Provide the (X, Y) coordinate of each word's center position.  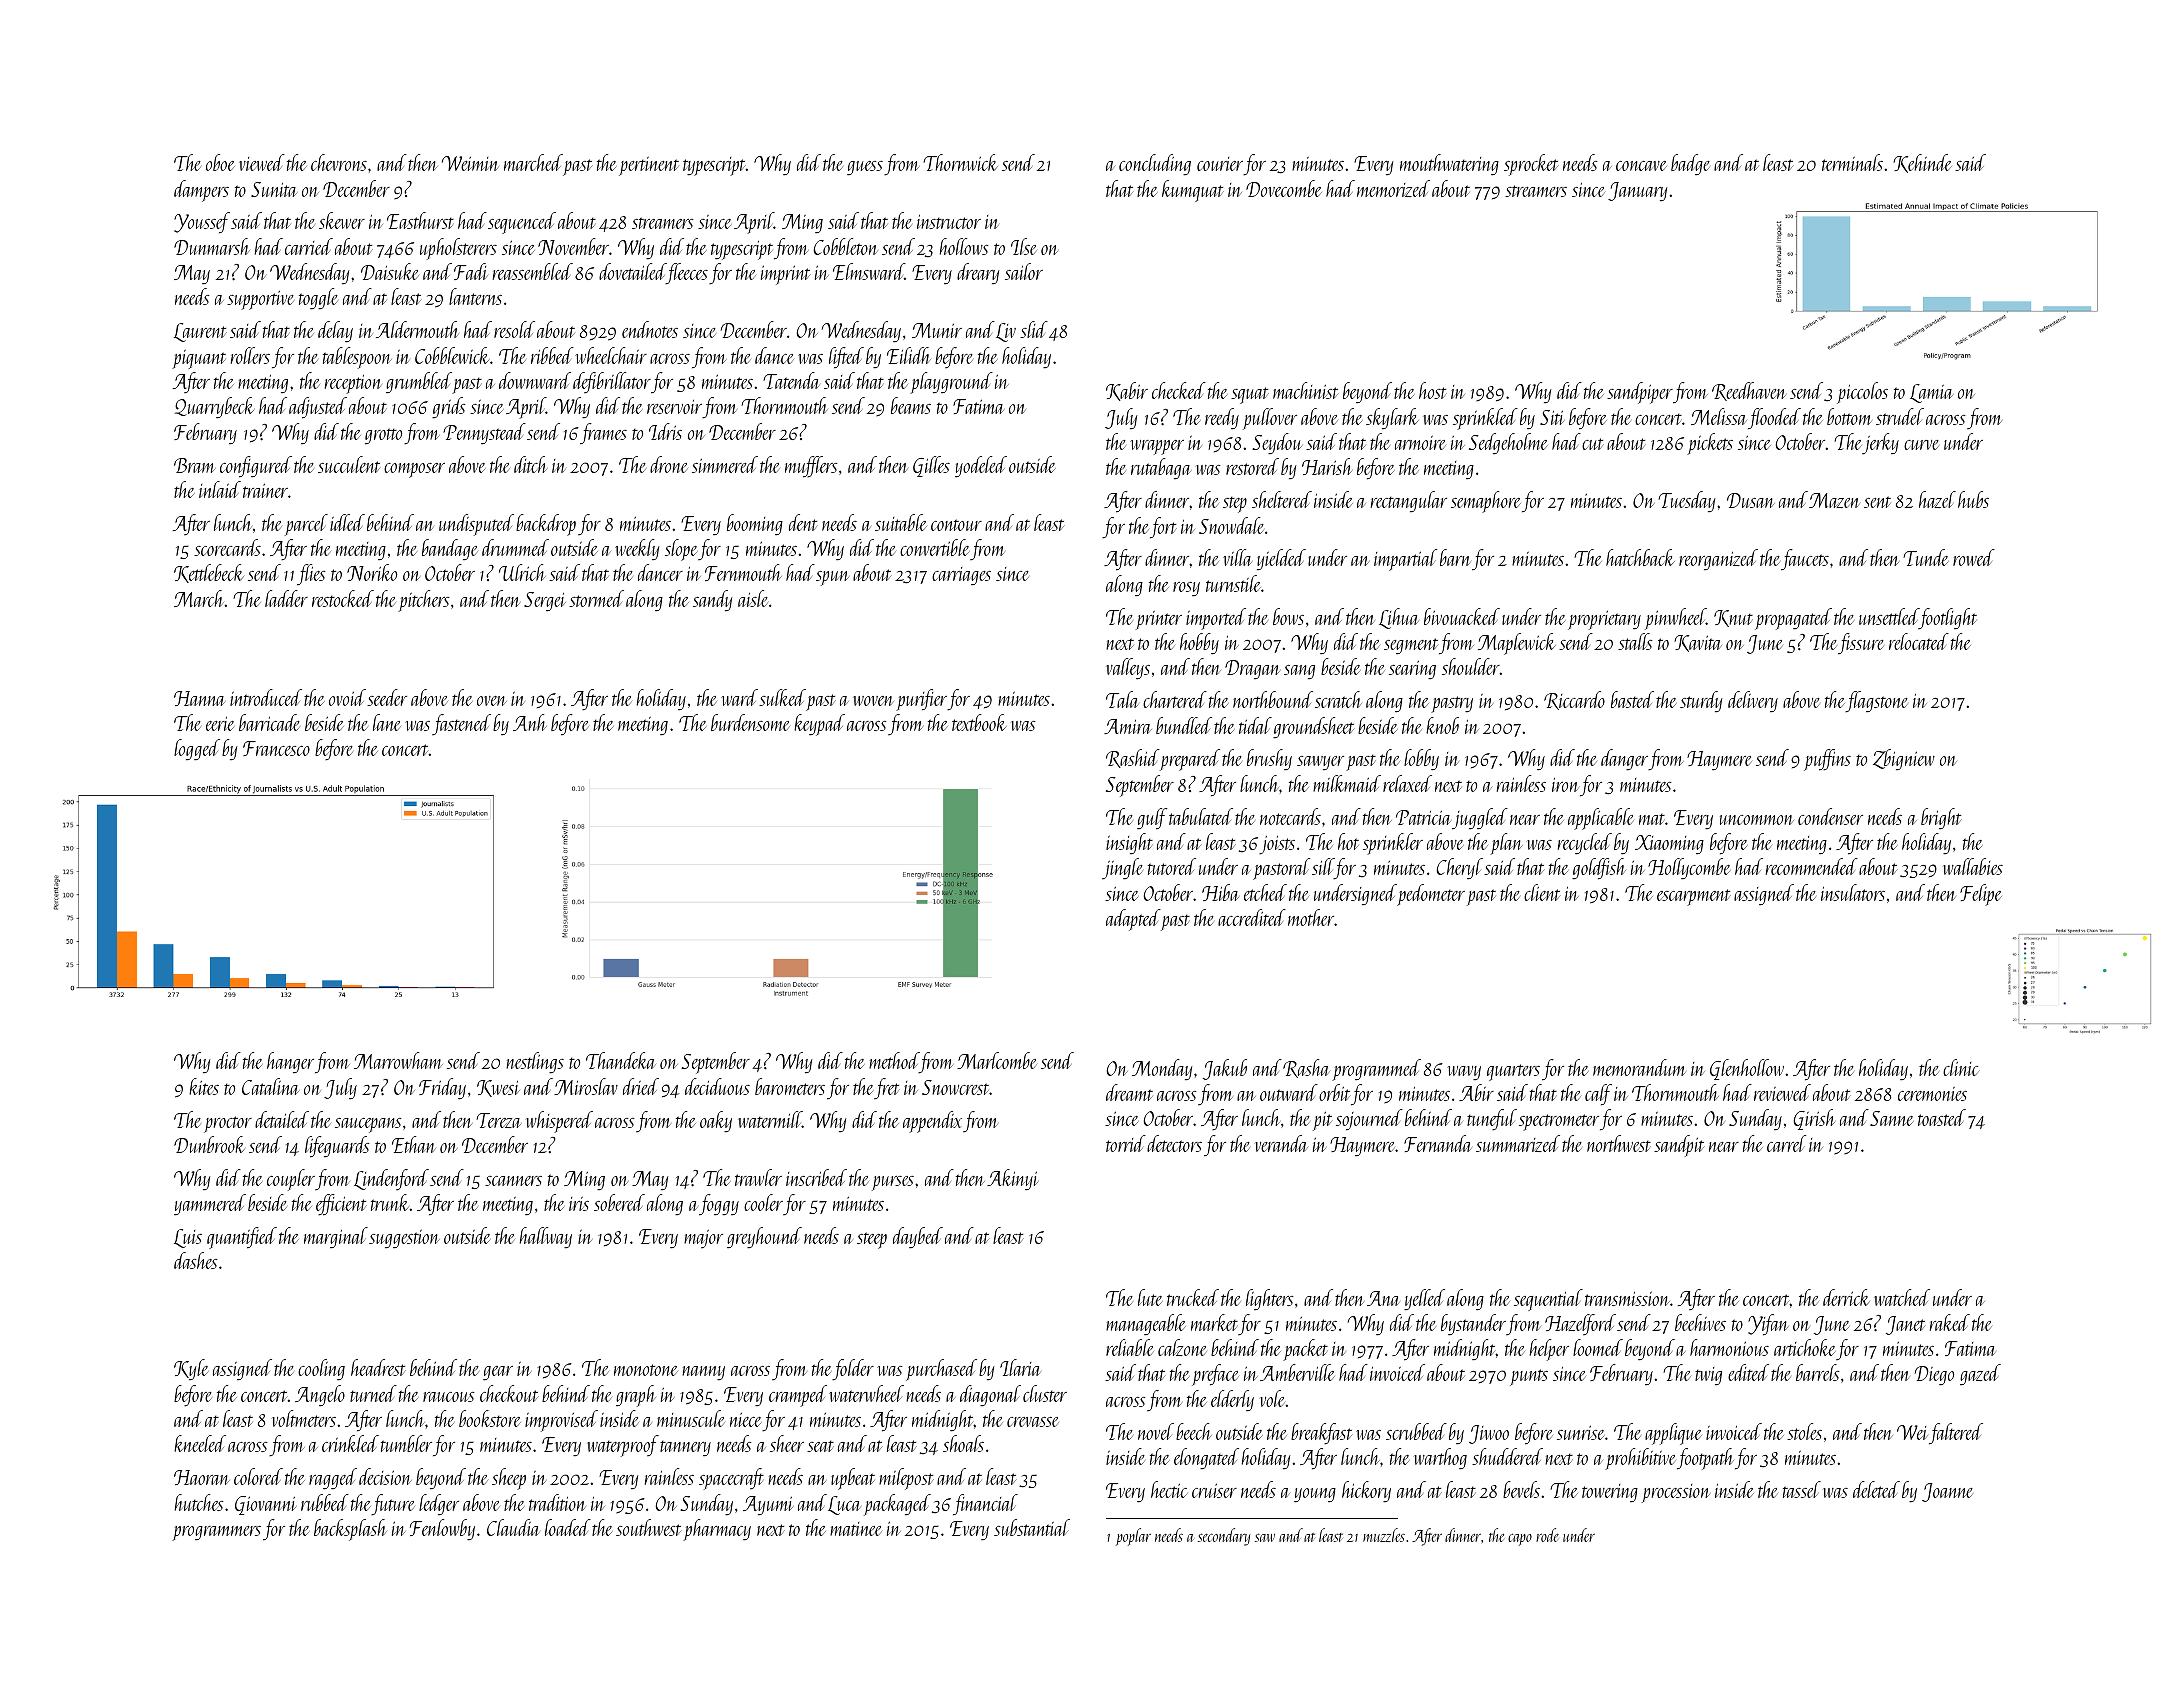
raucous (449, 1397)
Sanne (1892, 1118)
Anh (530, 722)
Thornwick (960, 162)
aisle (753, 598)
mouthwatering (1449, 165)
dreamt (1129, 1092)
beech (1194, 1431)
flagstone (1876, 702)
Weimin (470, 163)
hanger (290, 1062)
